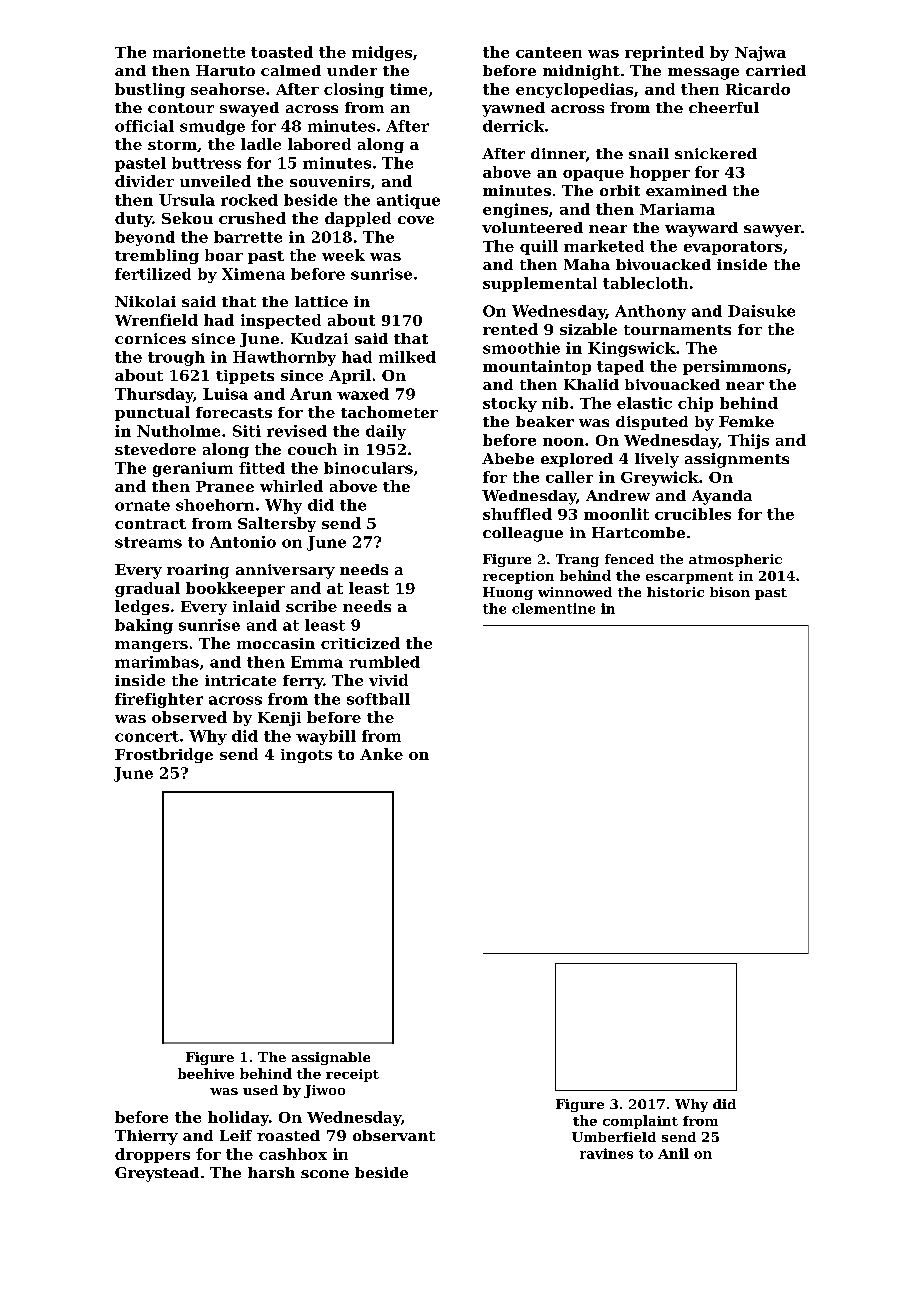 Image resolution: width=924 pixels, height=1308 pixels. What do you see at coordinates (225, 394) in the document?
I see `Luisa` at bounding box center [225, 394].
